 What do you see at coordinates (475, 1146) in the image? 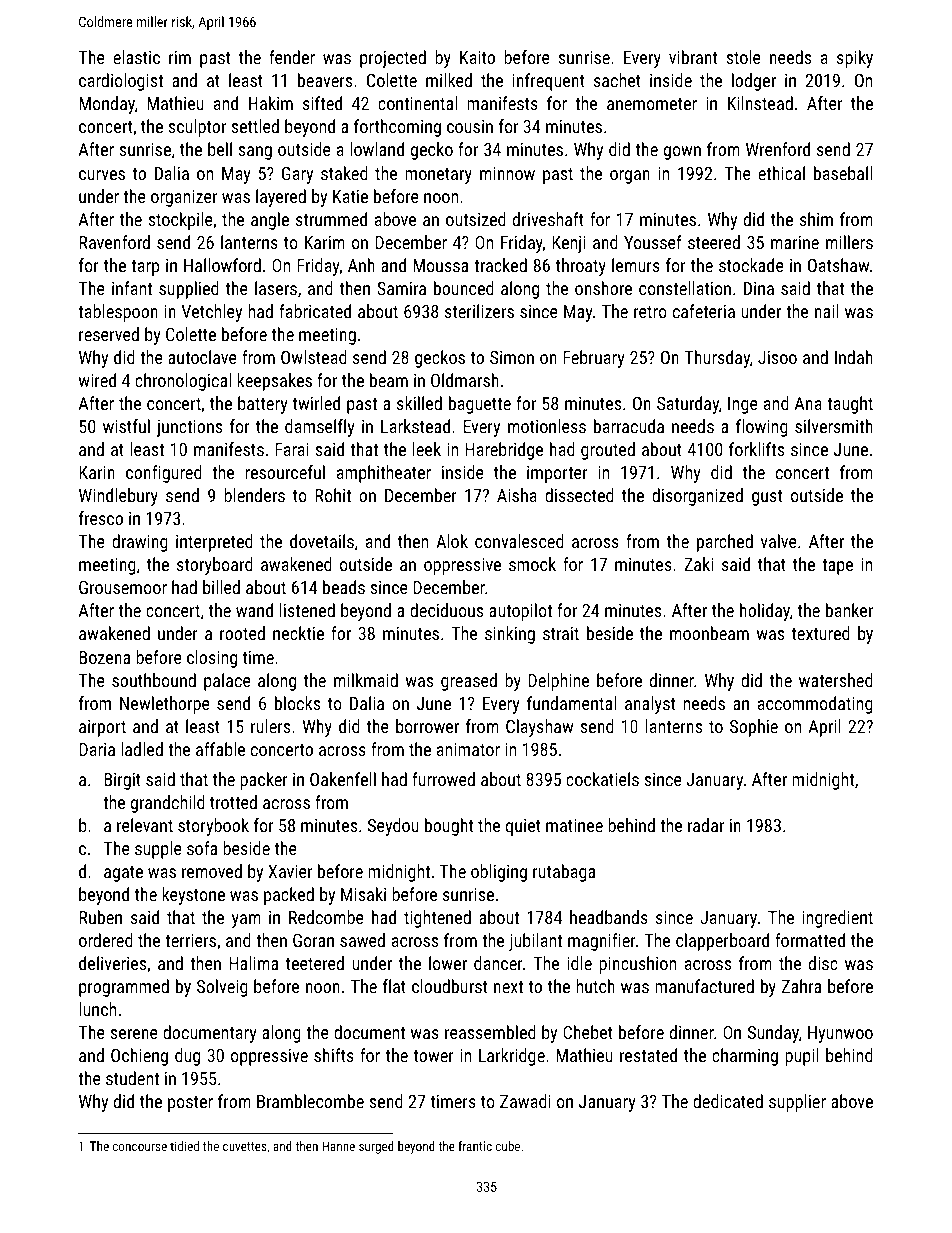
I see `frantic` at bounding box center [475, 1146].
